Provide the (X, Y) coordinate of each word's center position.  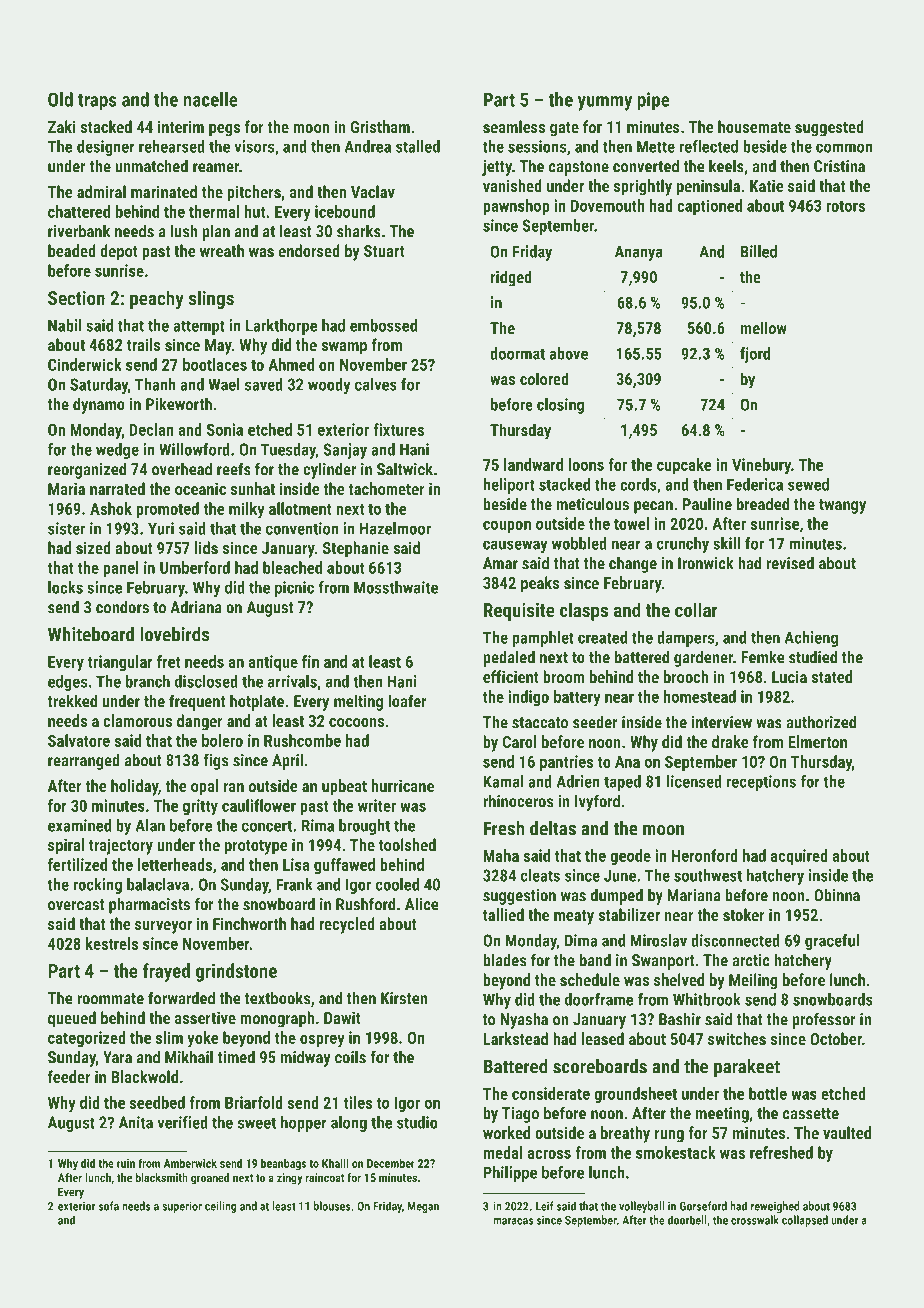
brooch (686, 676)
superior (182, 1207)
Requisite (519, 612)
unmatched (151, 166)
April (287, 761)
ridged (511, 278)
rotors (845, 206)
